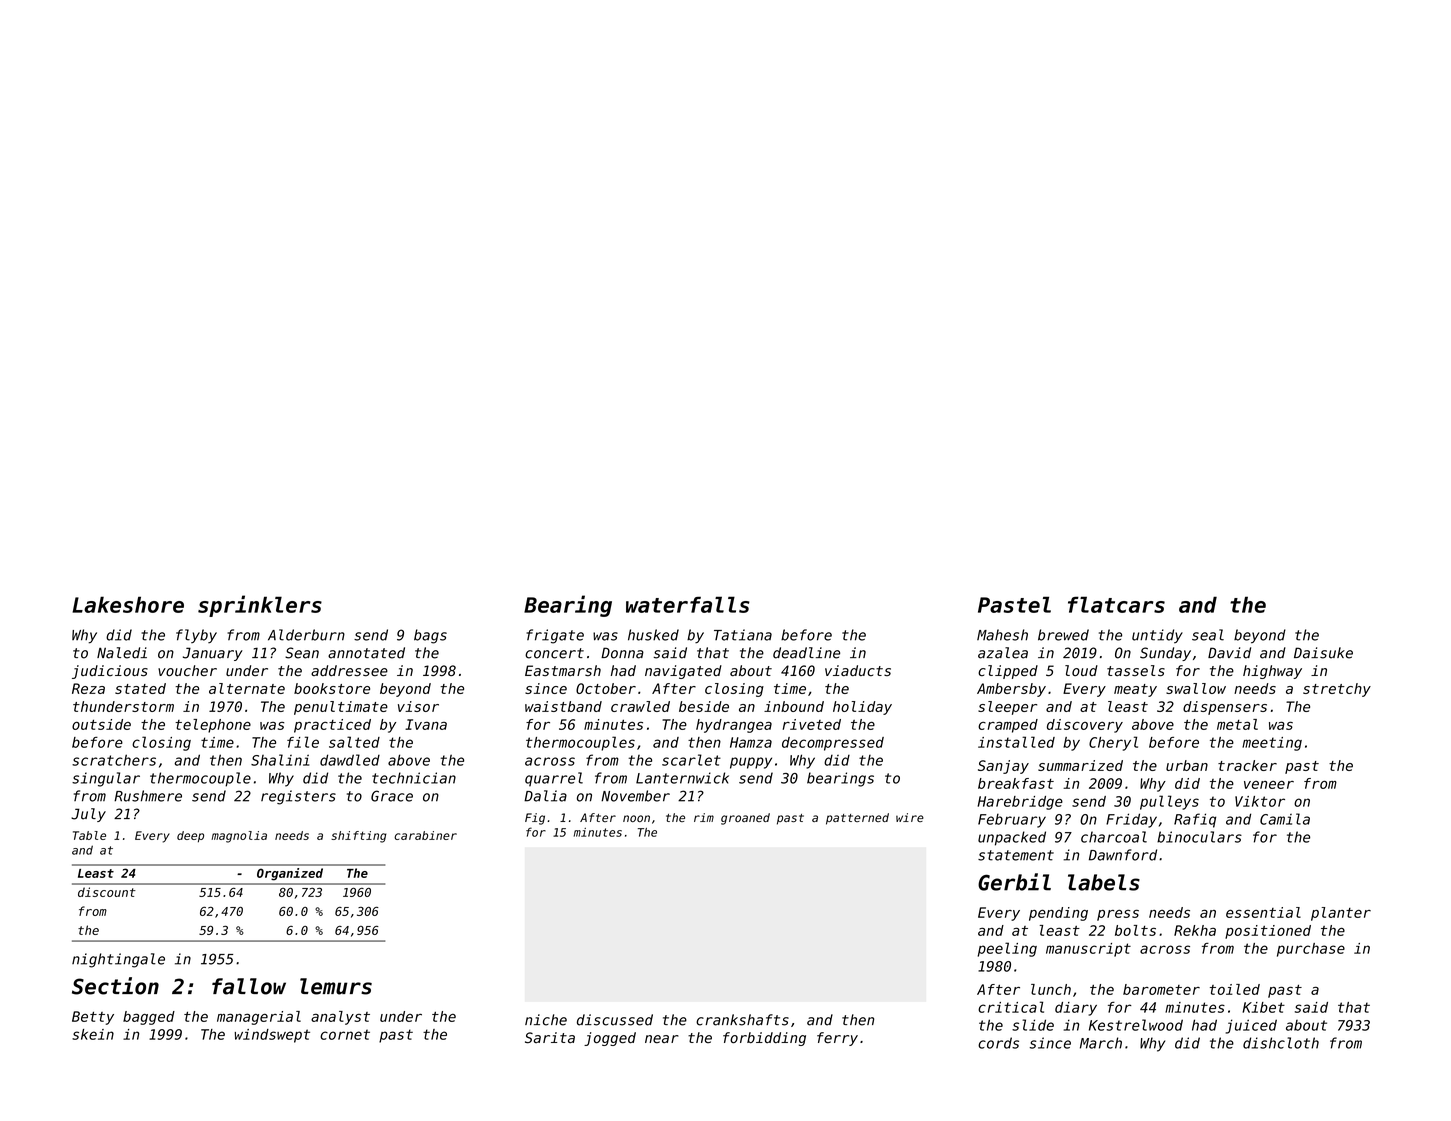 The image size is (1451, 1121). I want to click on Gerbil, so click(1014, 882).
